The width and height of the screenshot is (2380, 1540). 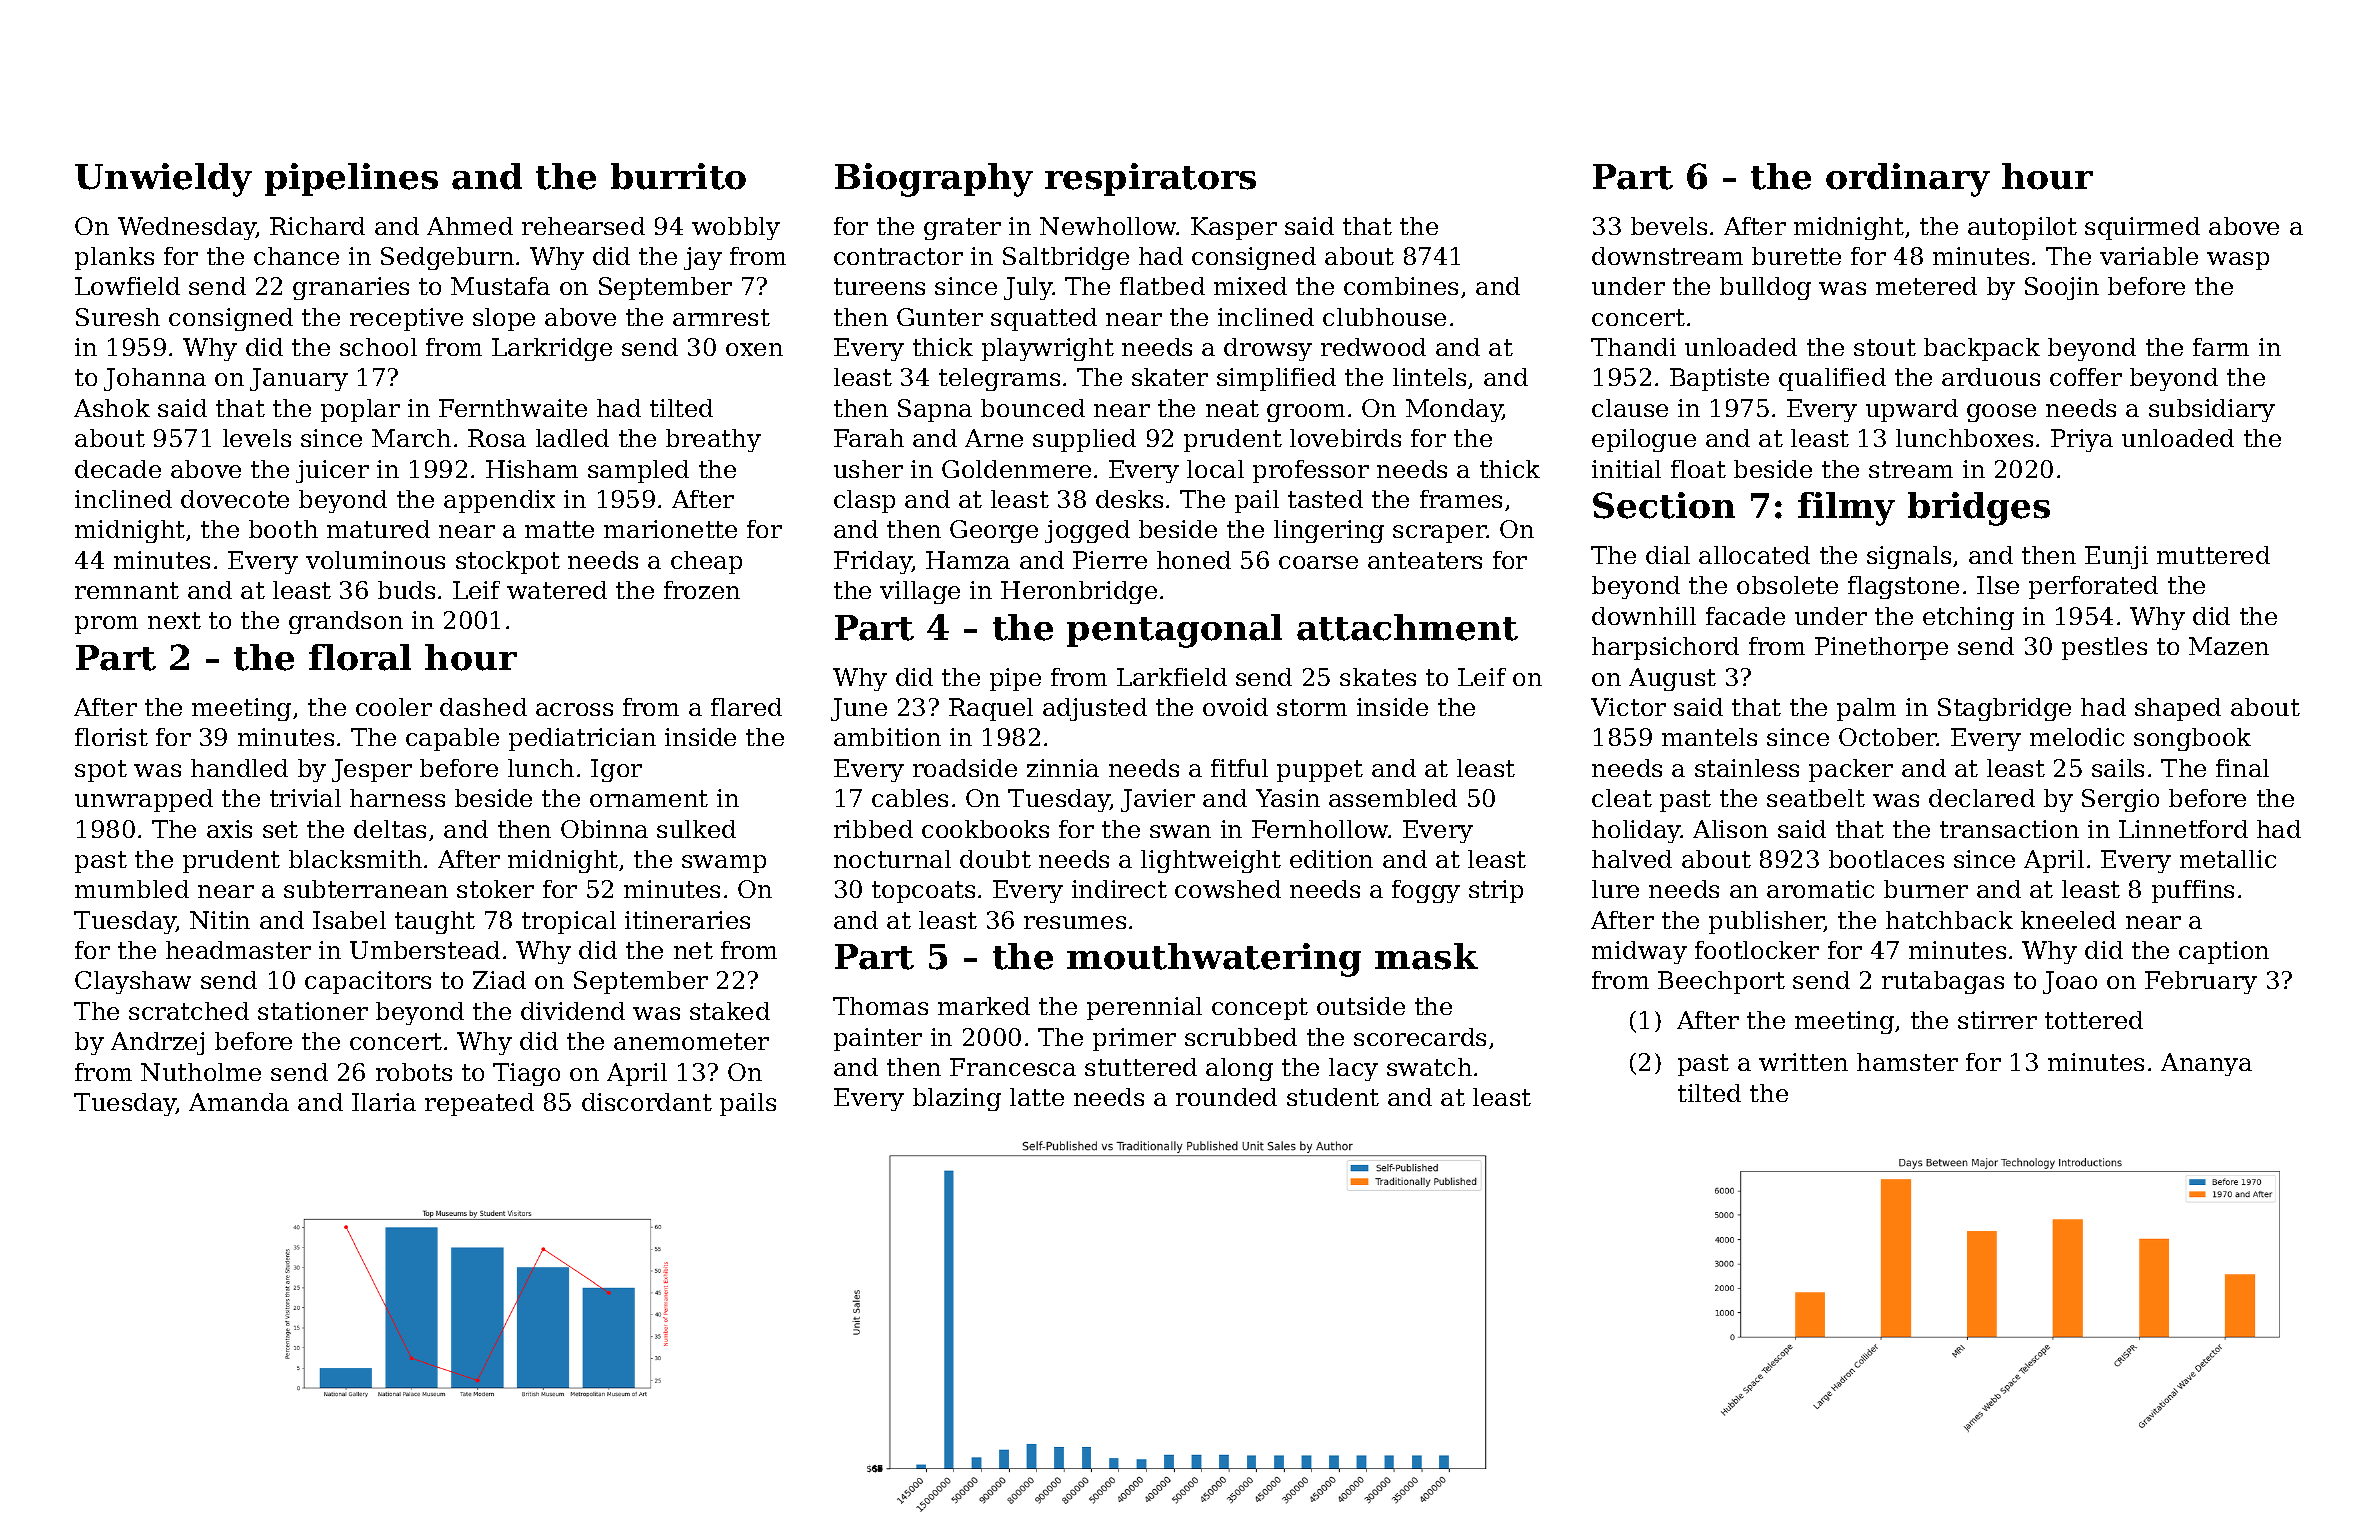 What do you see at coordinates (366, 889) in the screenshot?
I see `subterranean` at bounding box center [366, 889].
